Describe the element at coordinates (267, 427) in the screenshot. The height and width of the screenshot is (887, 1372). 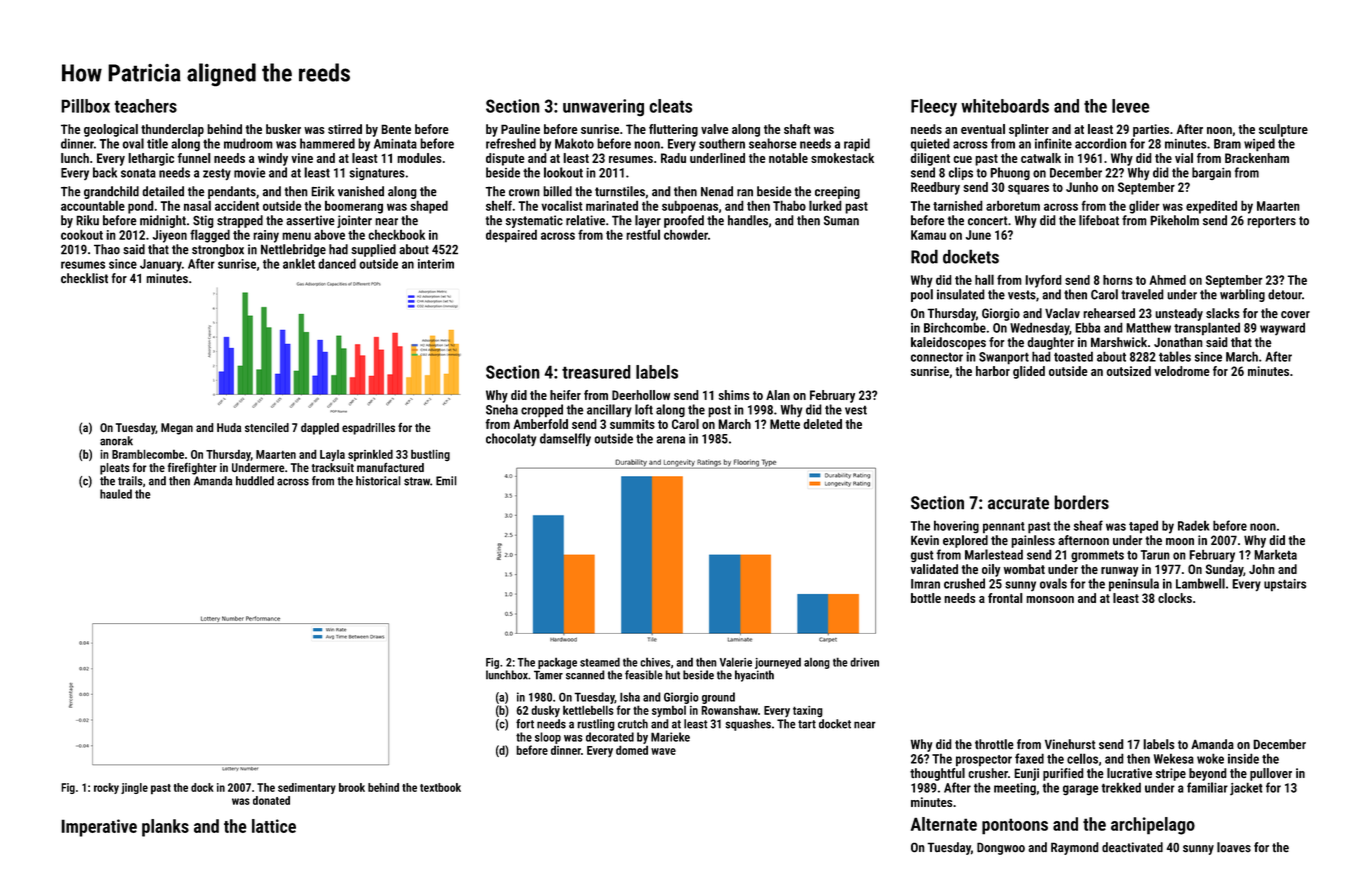
I see `stenciled` at that location.
